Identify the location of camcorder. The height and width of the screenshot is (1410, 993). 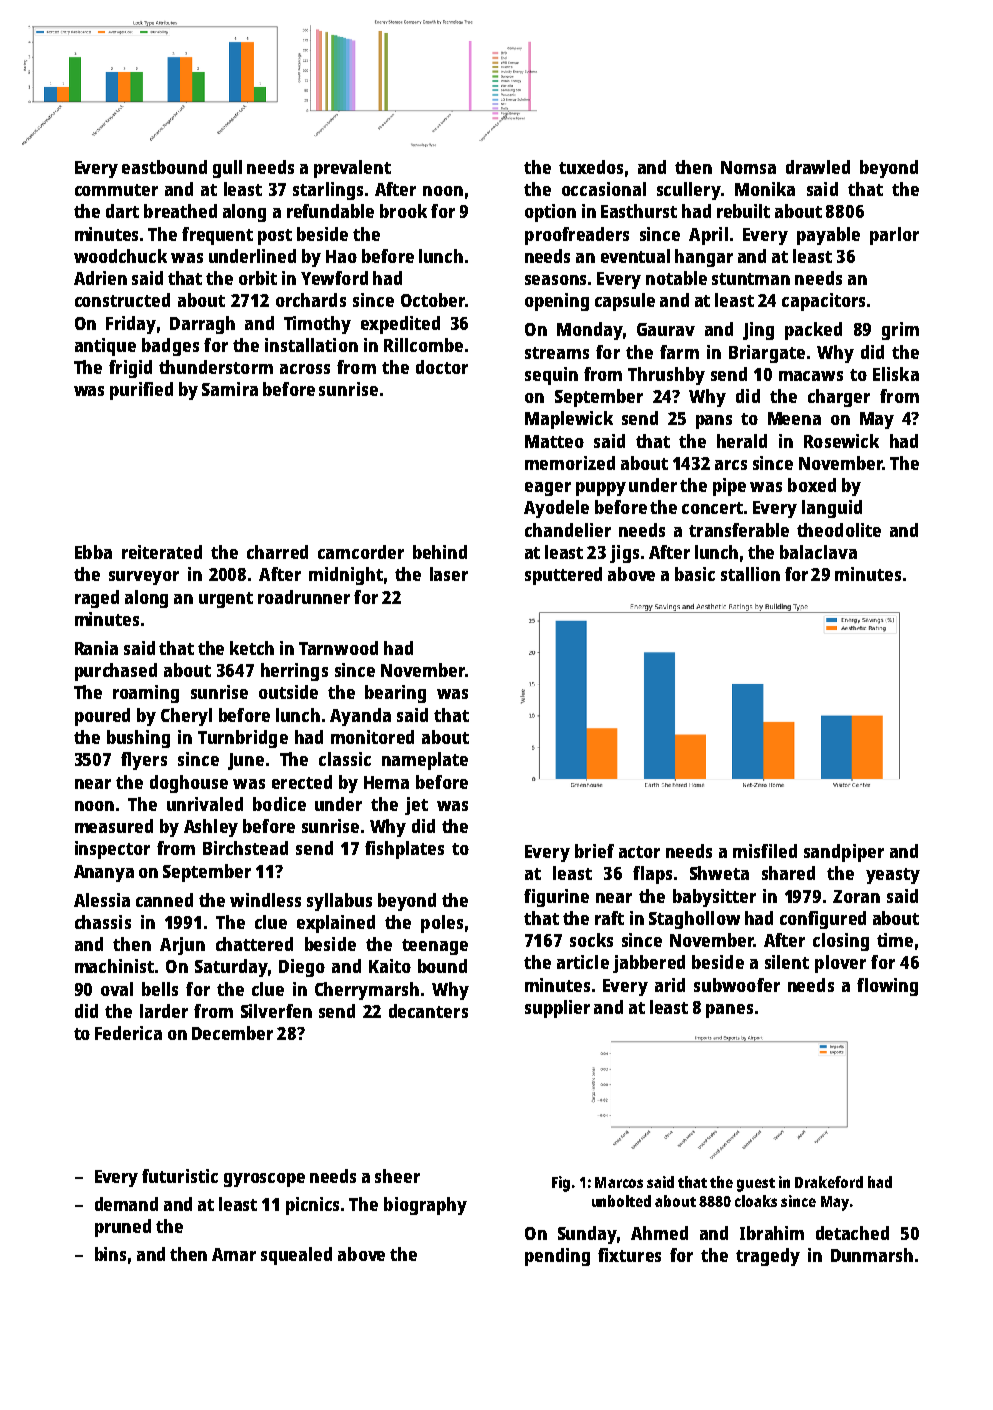
(361, 552).
